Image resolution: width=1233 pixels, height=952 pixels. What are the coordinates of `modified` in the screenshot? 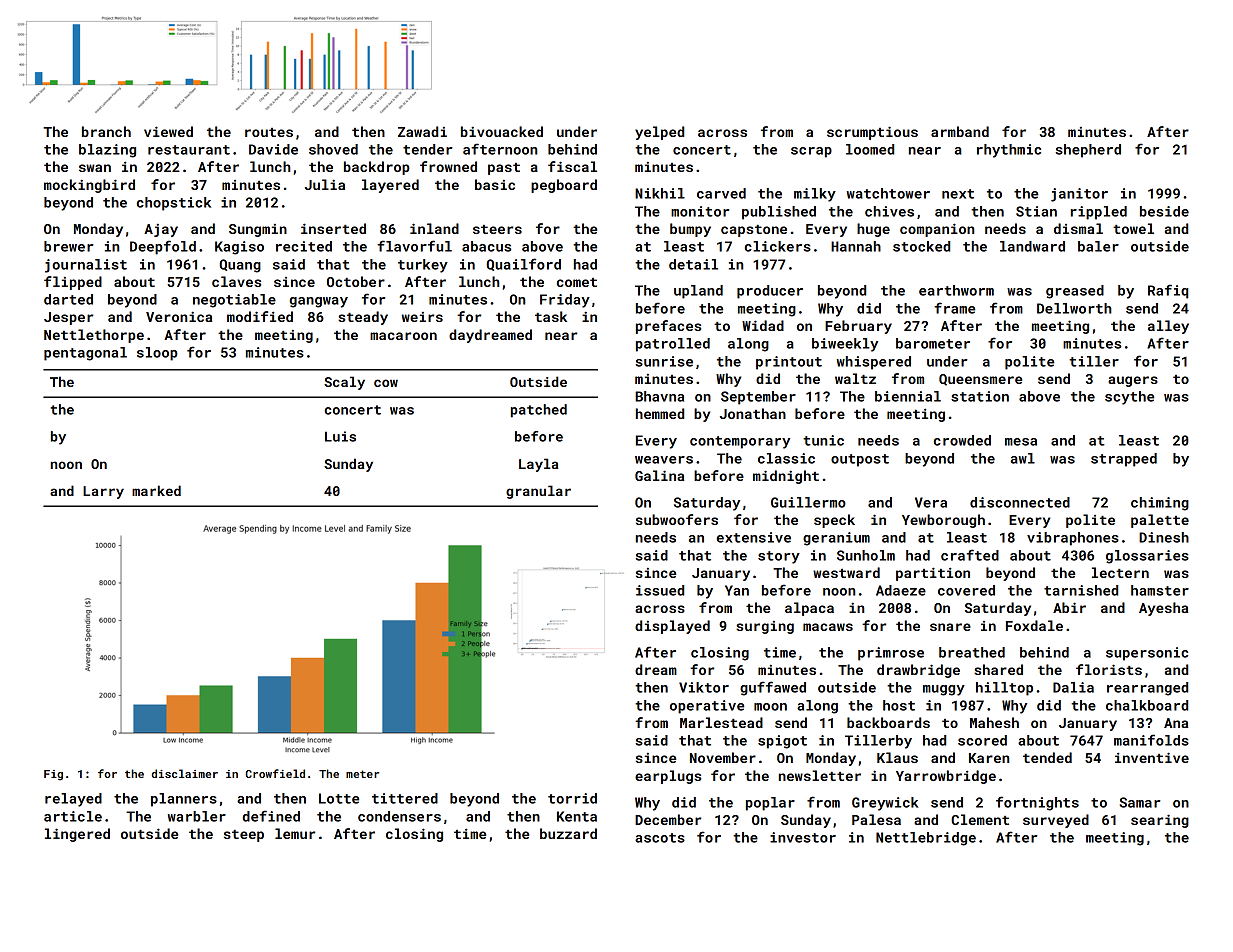 It's located at (260, 316).
